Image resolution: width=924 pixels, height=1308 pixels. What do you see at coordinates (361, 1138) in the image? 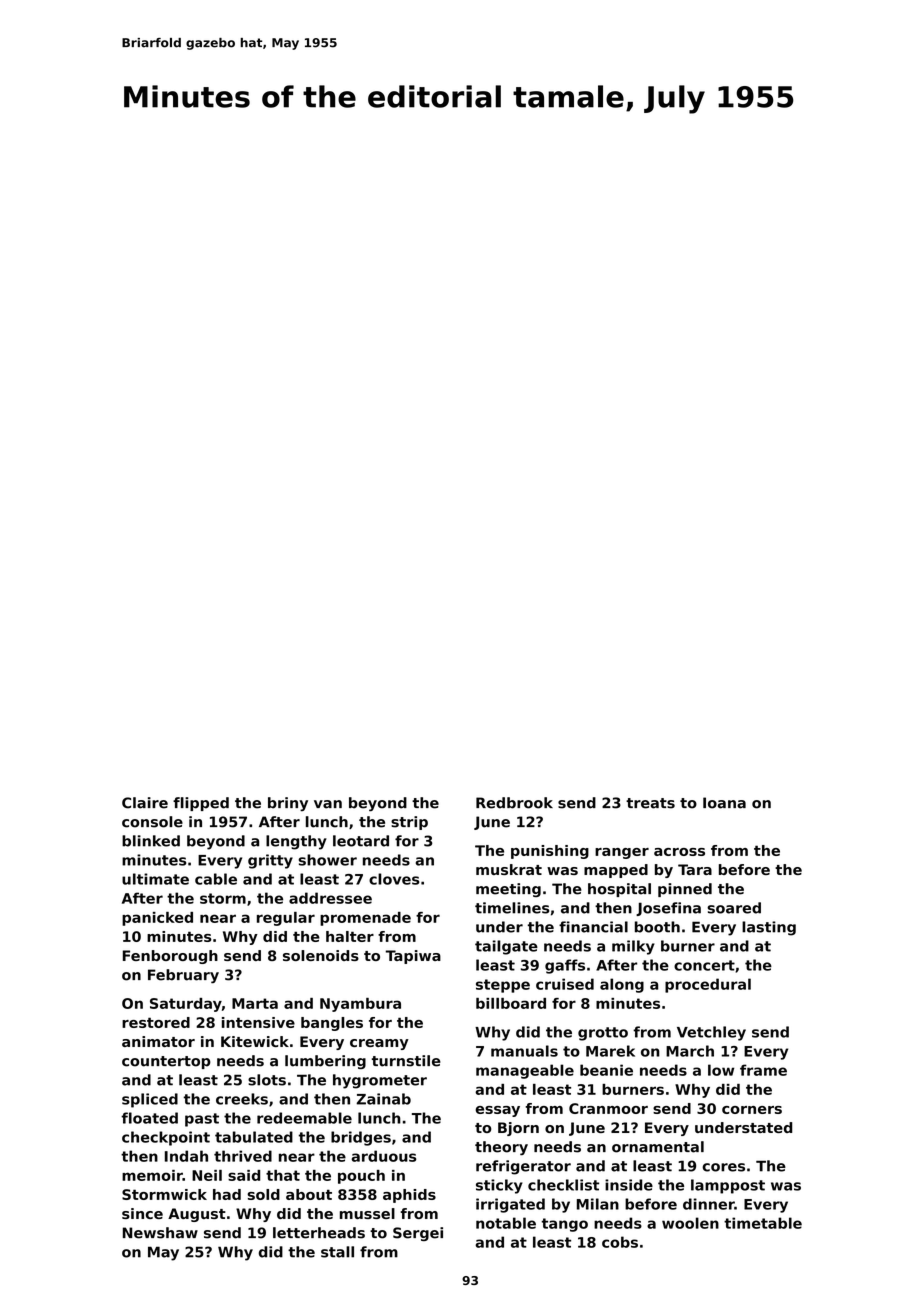
I see `bridges` at bounding box center [361, 1138].
